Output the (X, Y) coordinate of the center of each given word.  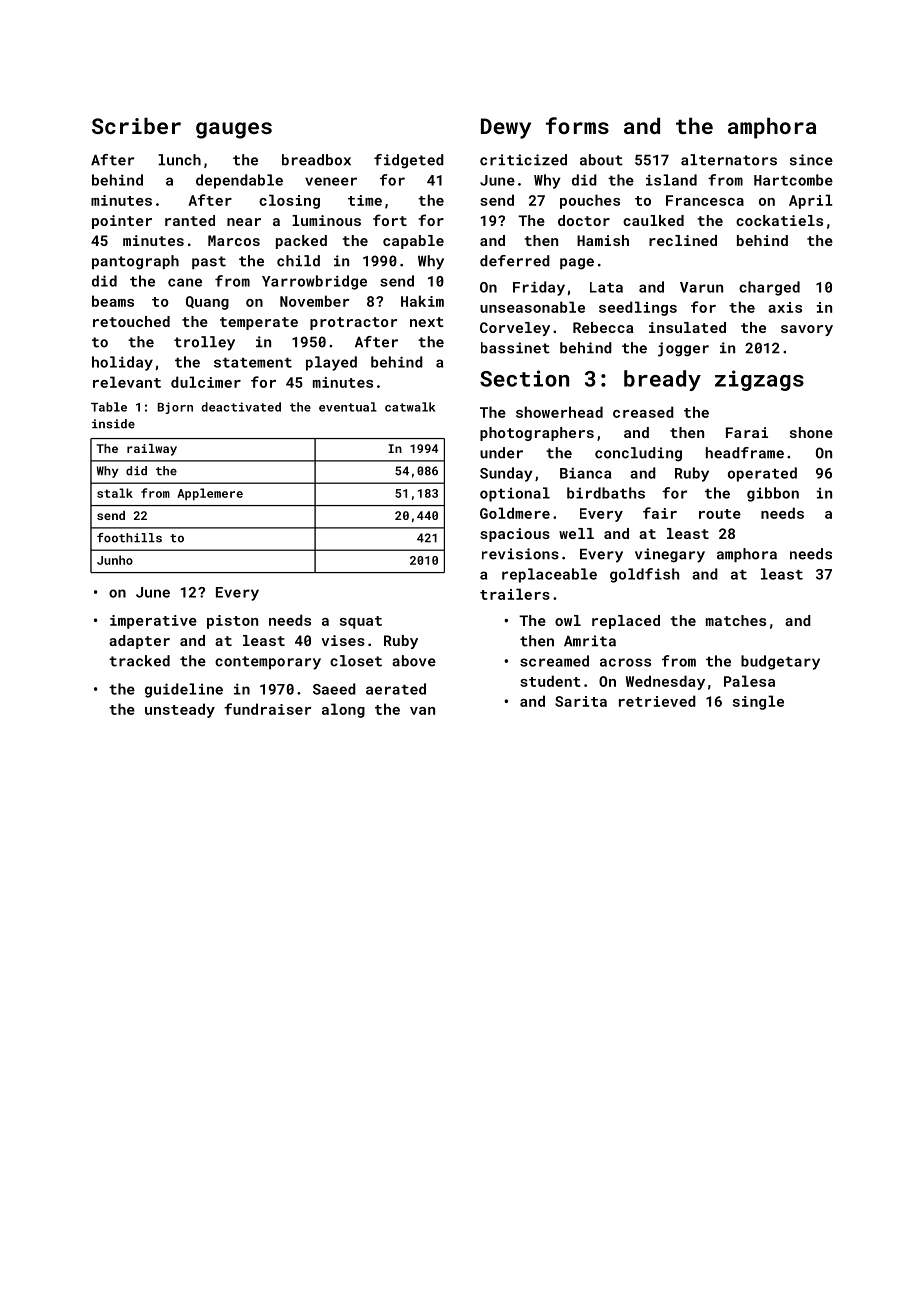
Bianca (585, 473)
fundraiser (267, 709)
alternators (729, 160)
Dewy (506, 128)
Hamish (603, 240)
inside (113, 424)
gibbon (773, 494)
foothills (129, 538)
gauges (234, 130)
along (343, 710)
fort (390, 220)
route (720, 514)
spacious (515, 535)
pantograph (135, 262)
